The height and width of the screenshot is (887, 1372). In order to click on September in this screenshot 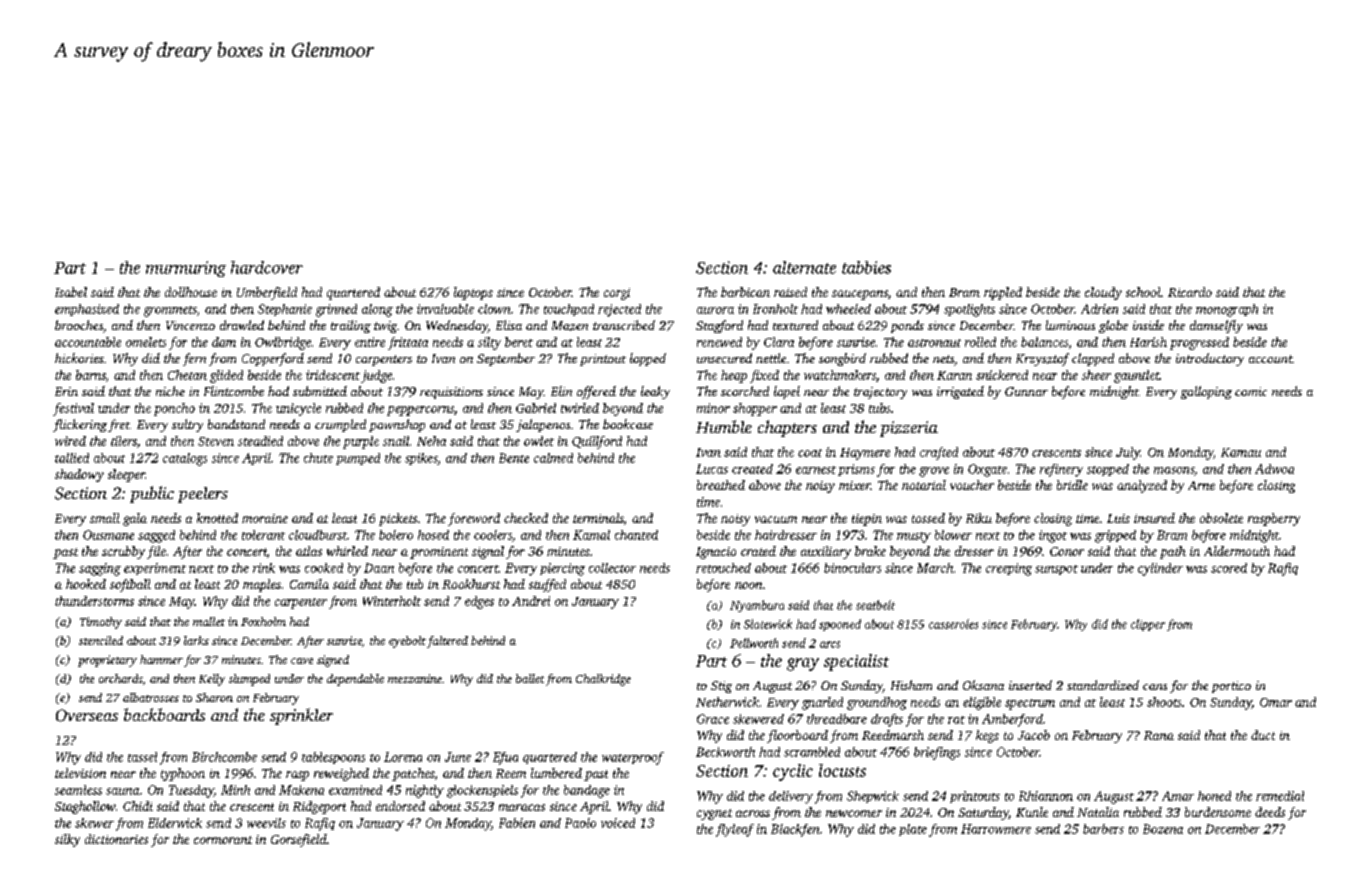, I will do `click(506, 359)`.
